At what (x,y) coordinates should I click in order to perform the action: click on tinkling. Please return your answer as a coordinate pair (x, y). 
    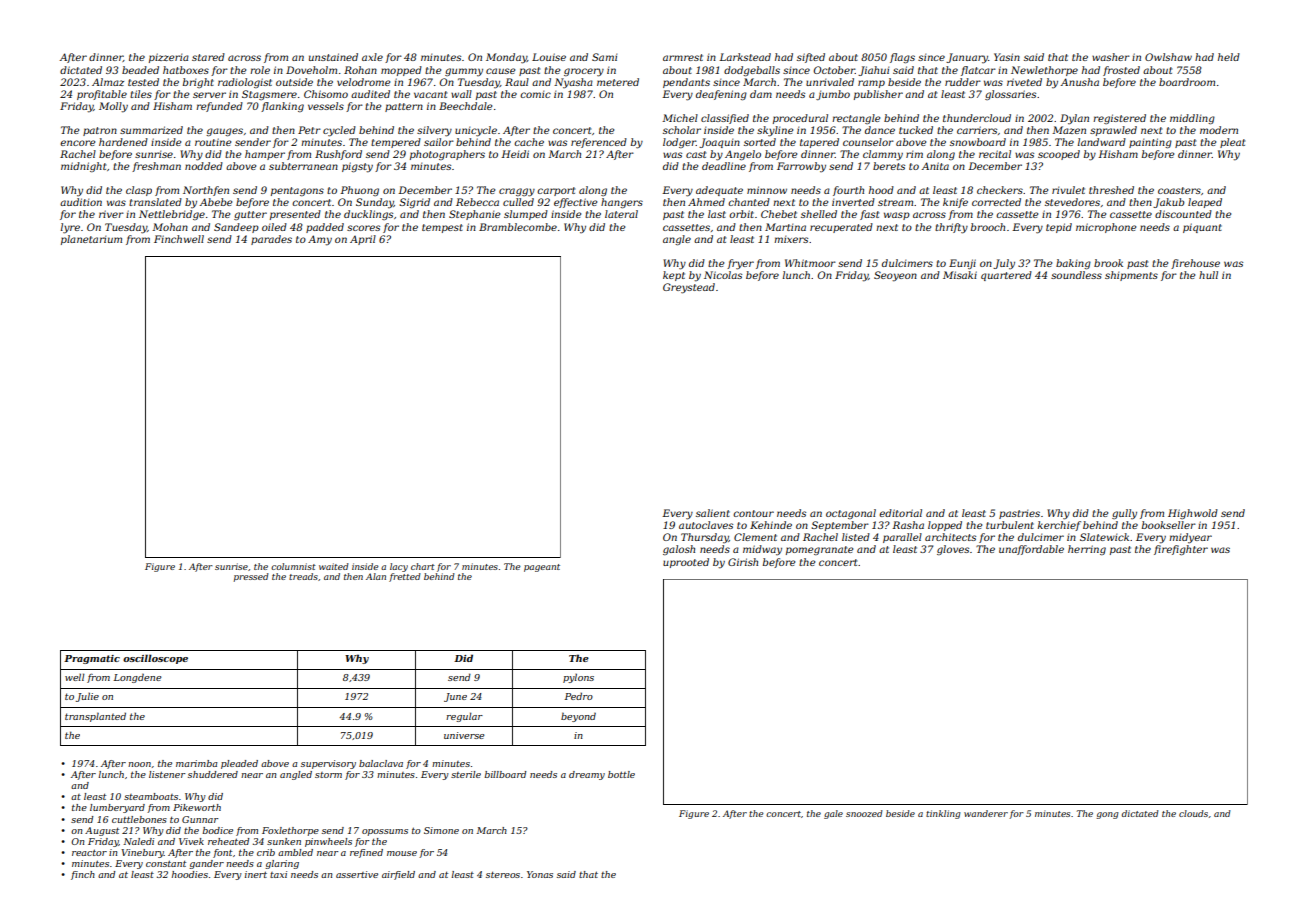
    Looking at the image, I should click on (943, 814).
